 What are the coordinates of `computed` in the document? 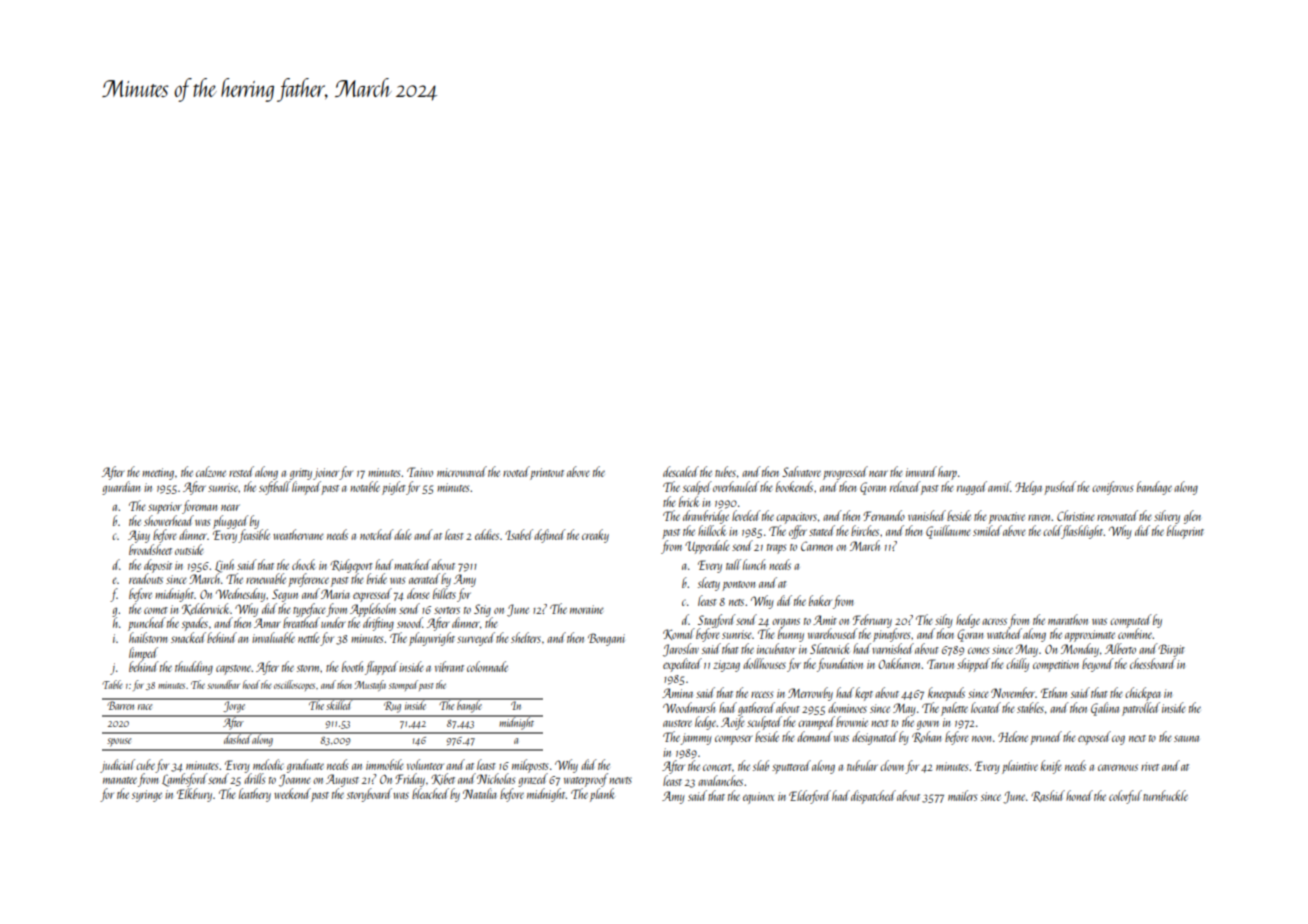 It's located at (1131, 621).
